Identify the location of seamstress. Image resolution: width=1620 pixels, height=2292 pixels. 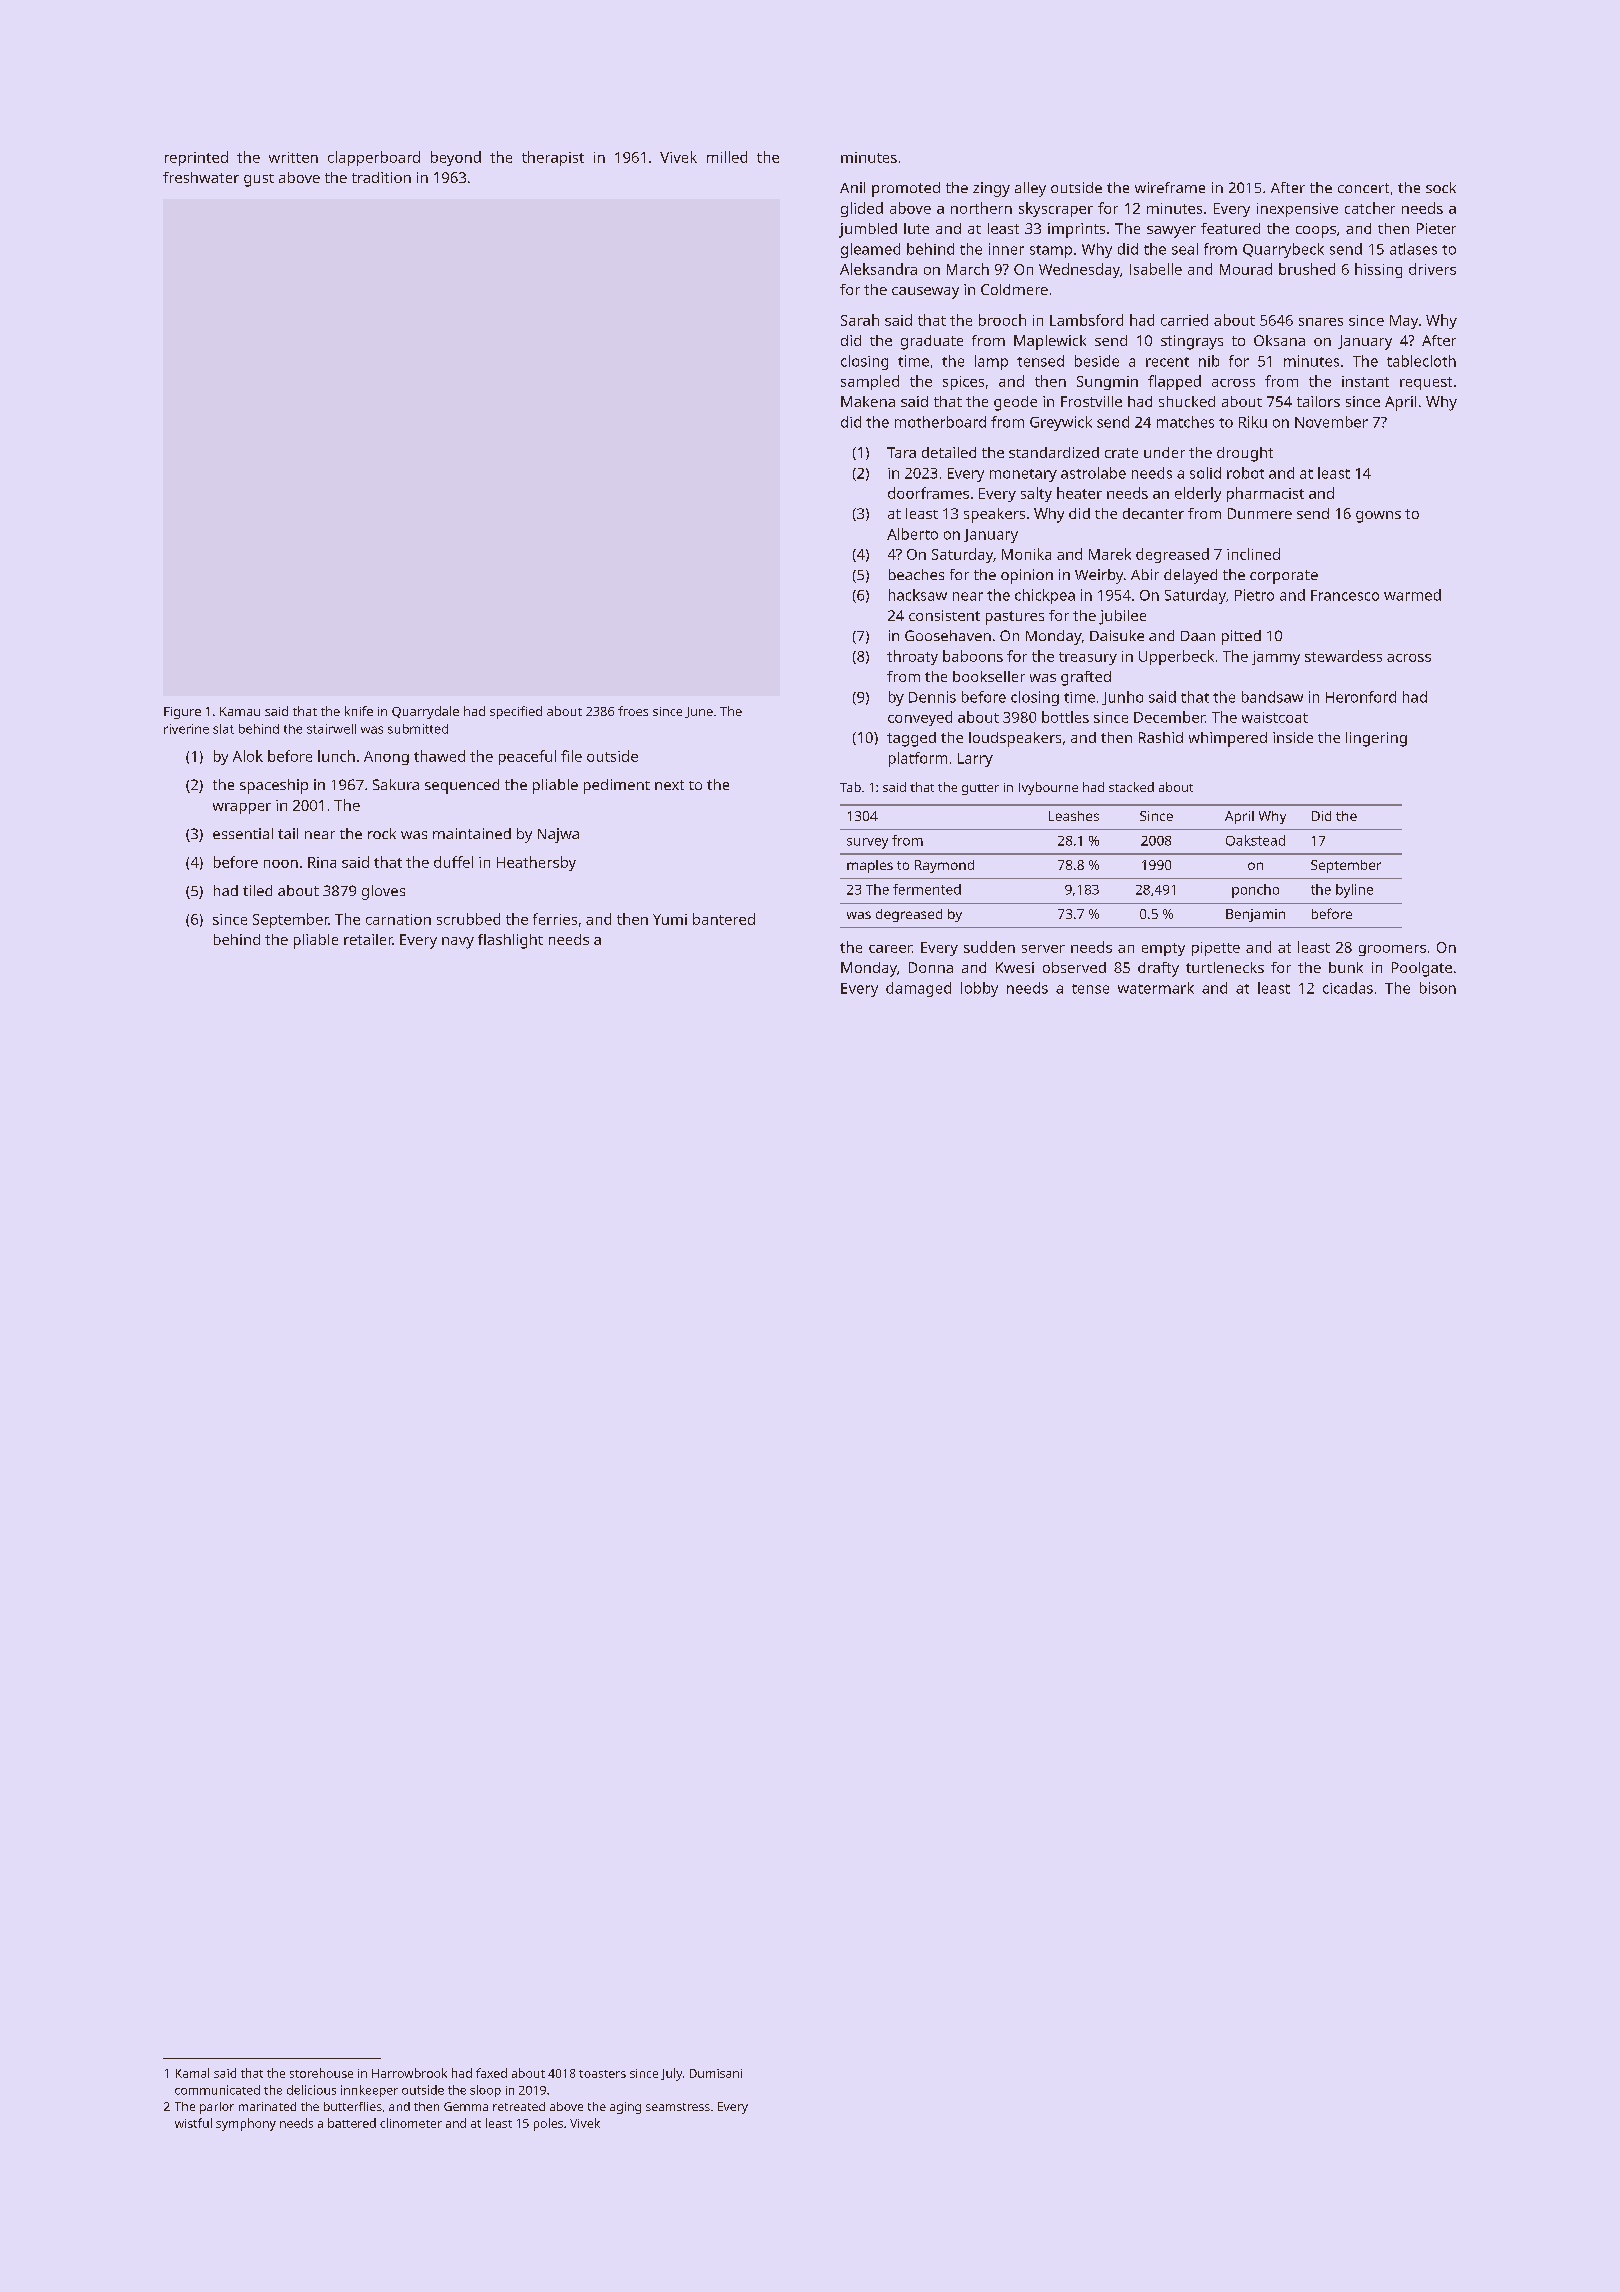
(678, 2107).
